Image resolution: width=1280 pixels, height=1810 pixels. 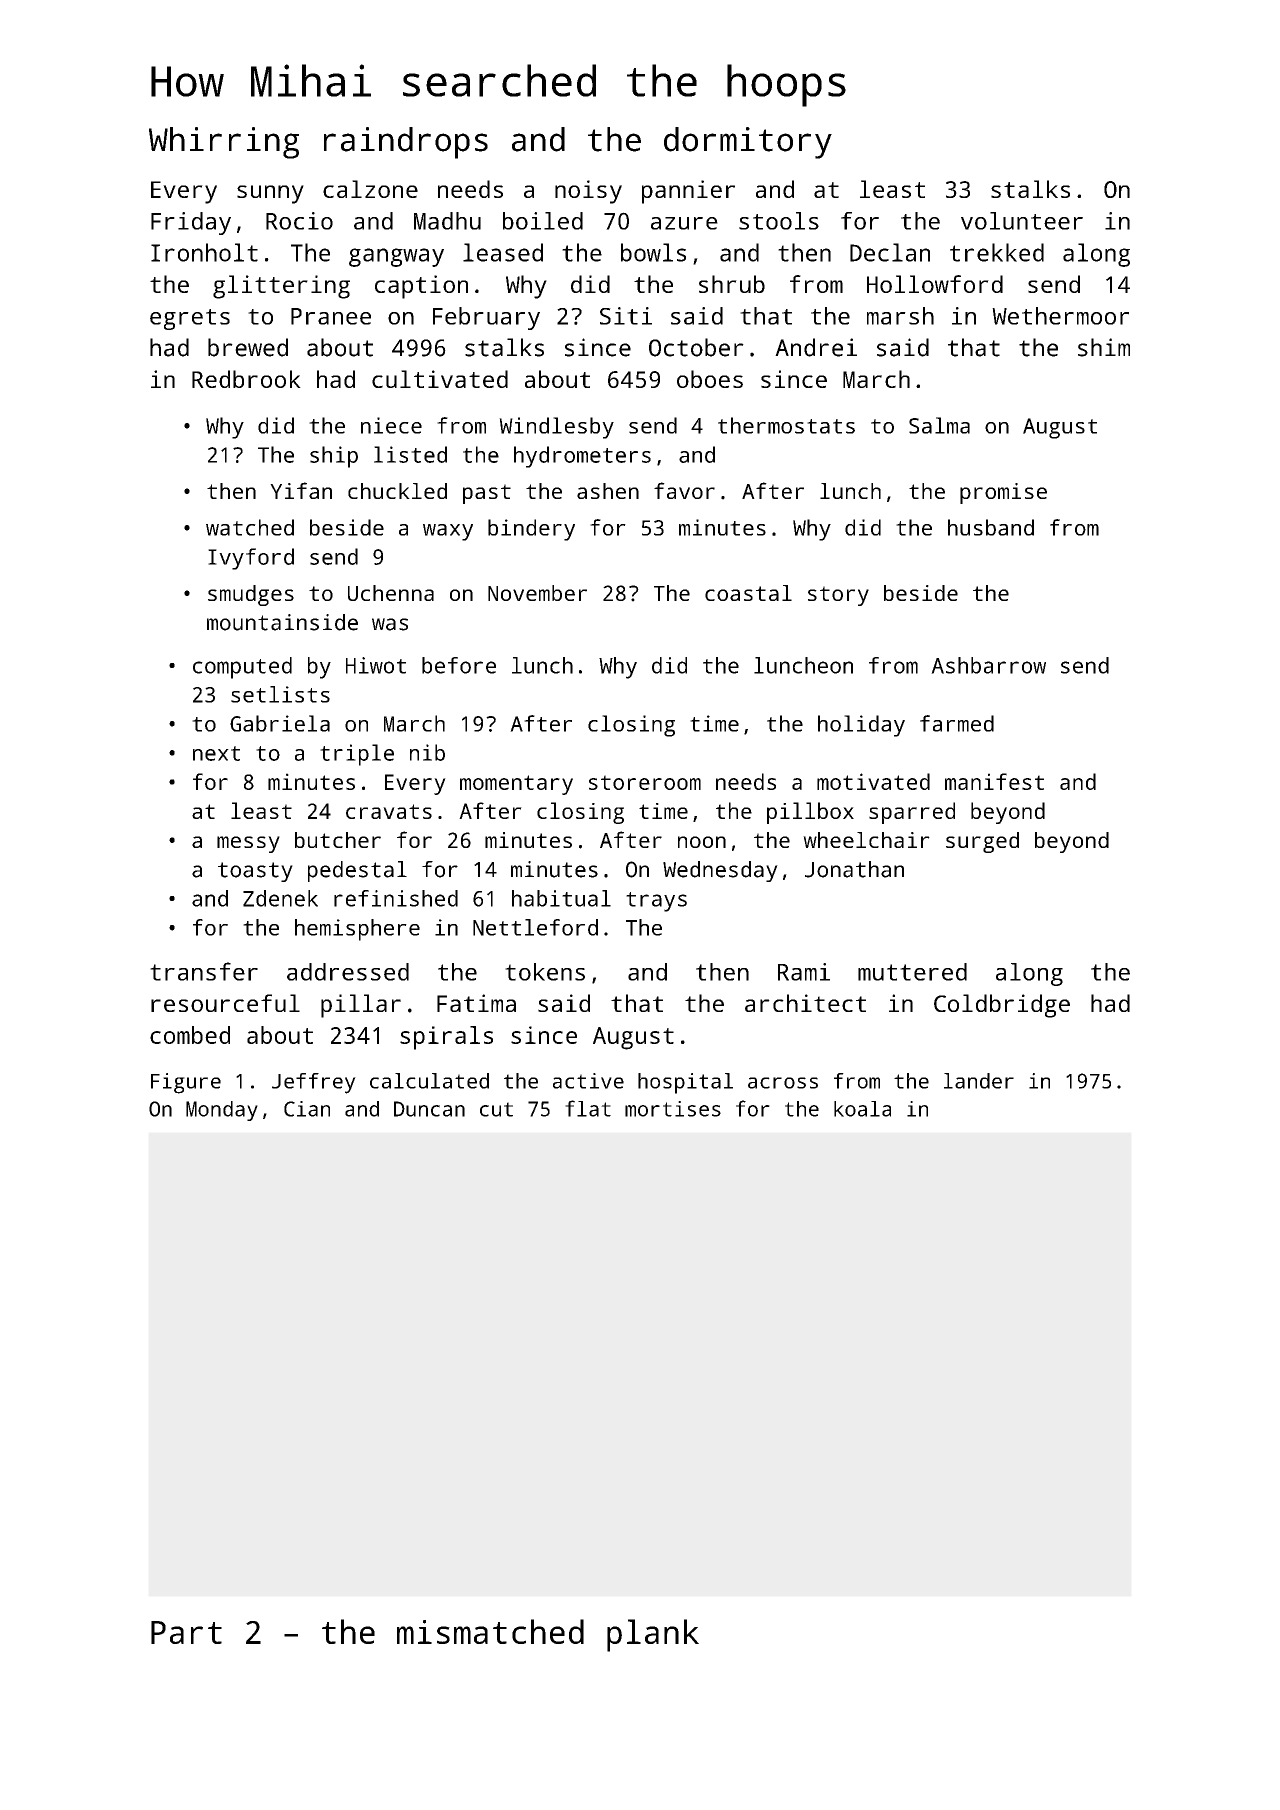 I want to click on volunteer, so click(x=1022, y=221).
